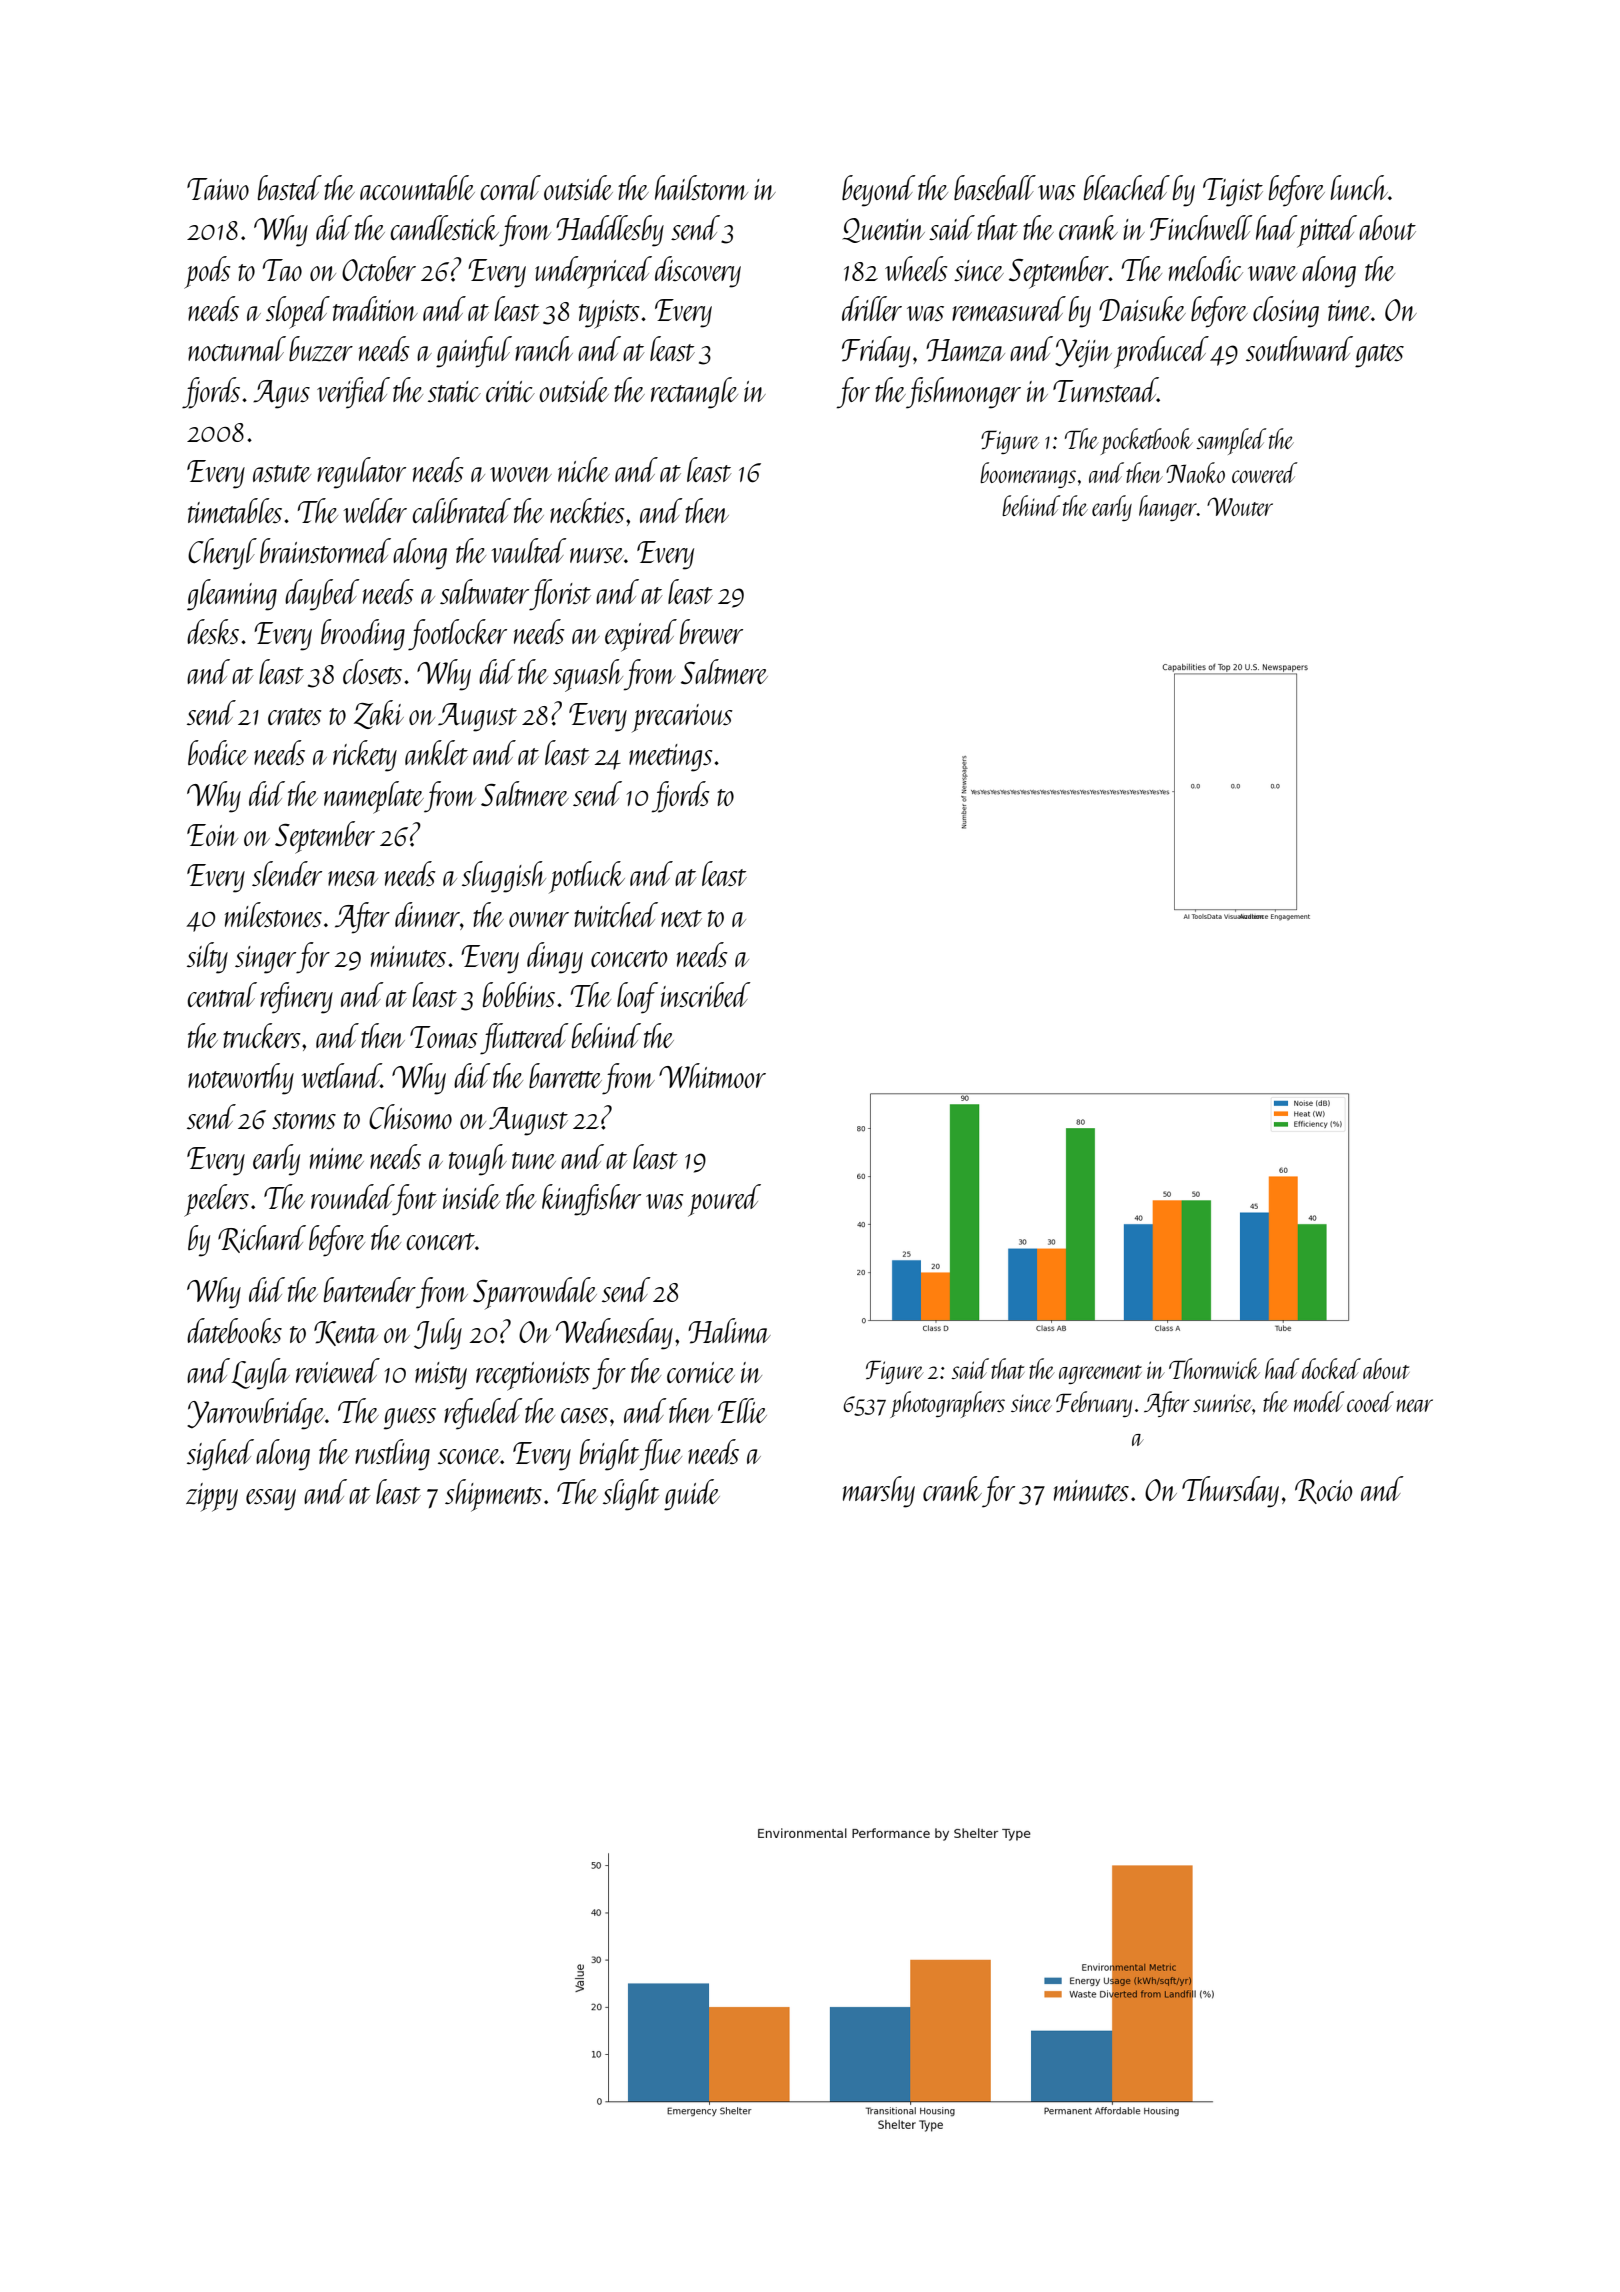 The image size is (1620, 2292). Describe the element at coordinates (493, 1495) in the image. I see `shipments` at that location.
